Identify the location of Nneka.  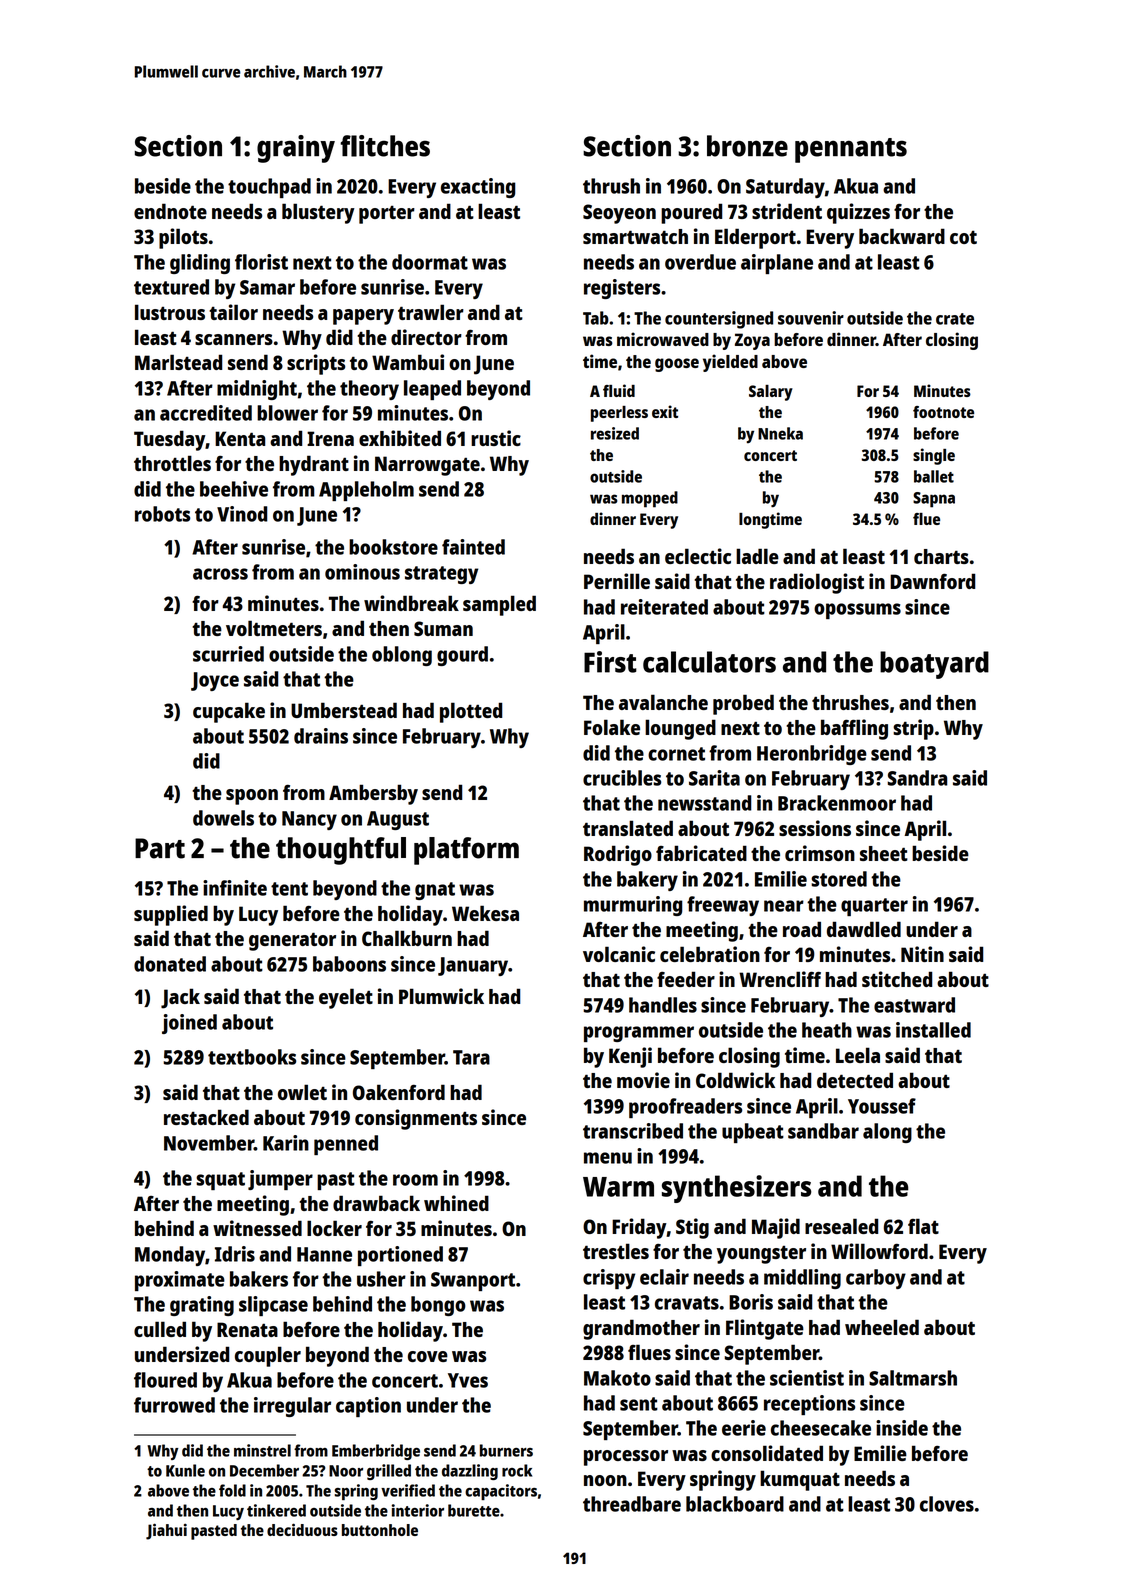
(780, 433).
